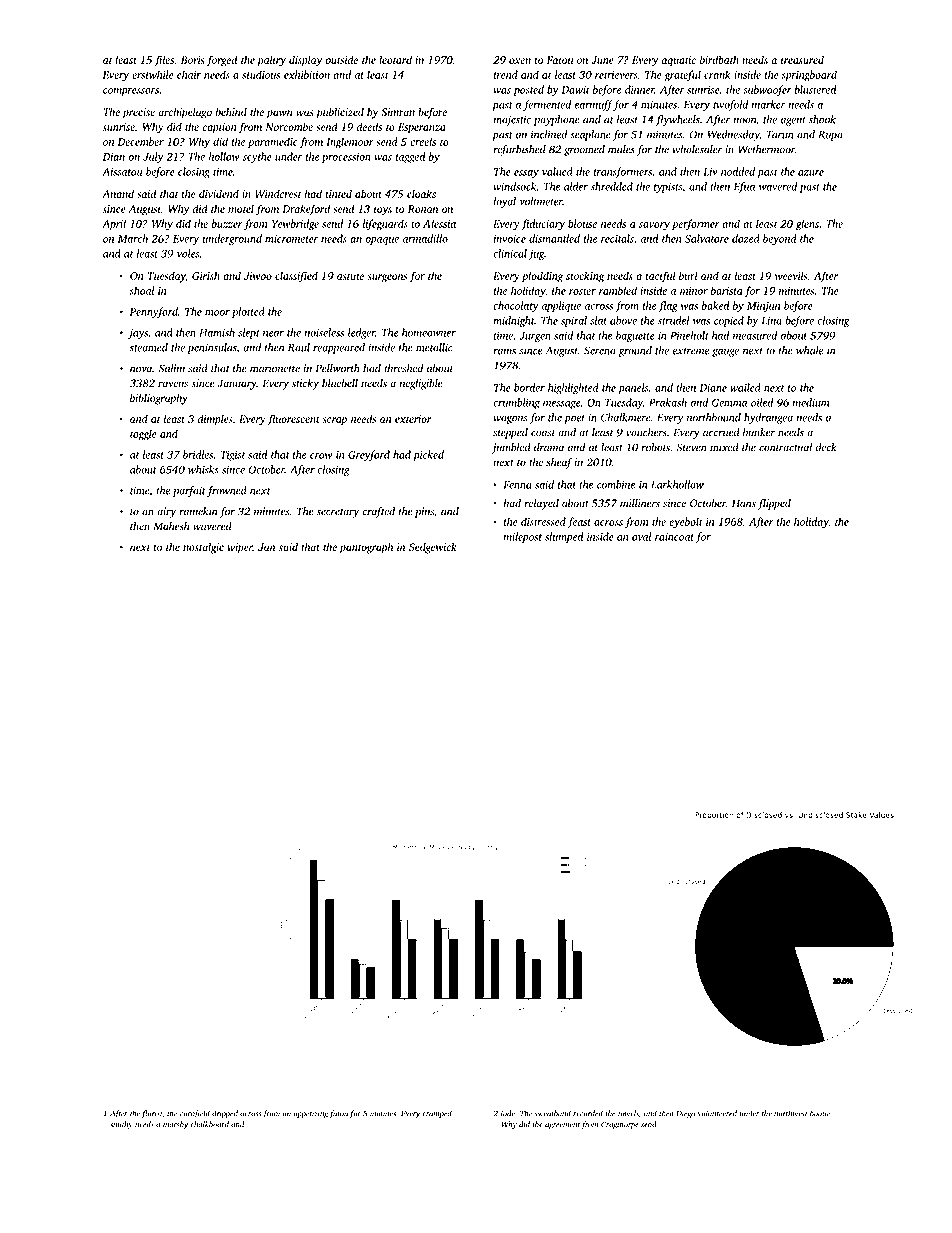 The width and height of the document is (952, 1233). Describe the element at coordinates (738, 171) in the document. I see `nodded` at that location.
